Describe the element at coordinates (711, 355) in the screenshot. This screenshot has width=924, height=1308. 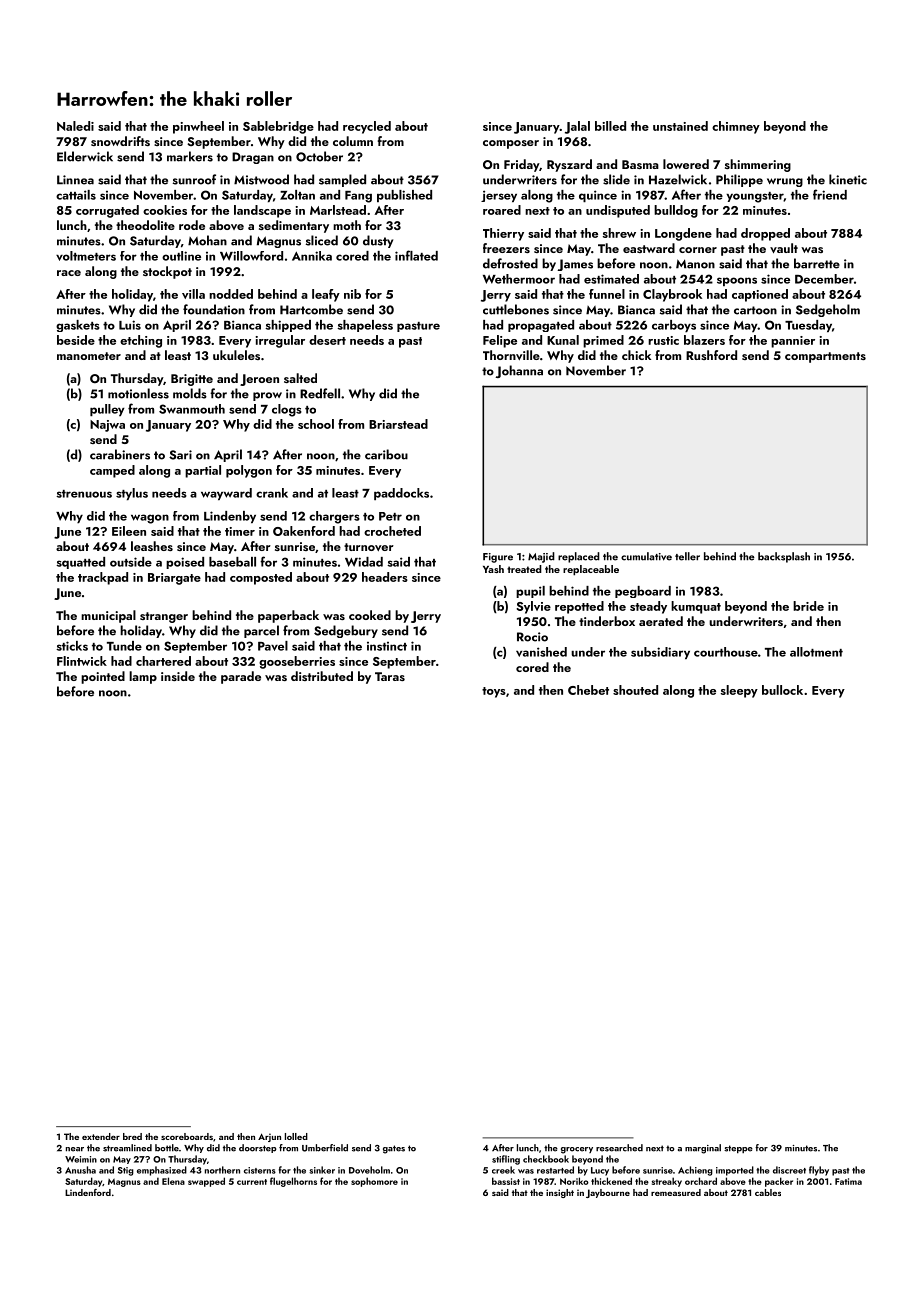
I see `Rushford` at that location.
